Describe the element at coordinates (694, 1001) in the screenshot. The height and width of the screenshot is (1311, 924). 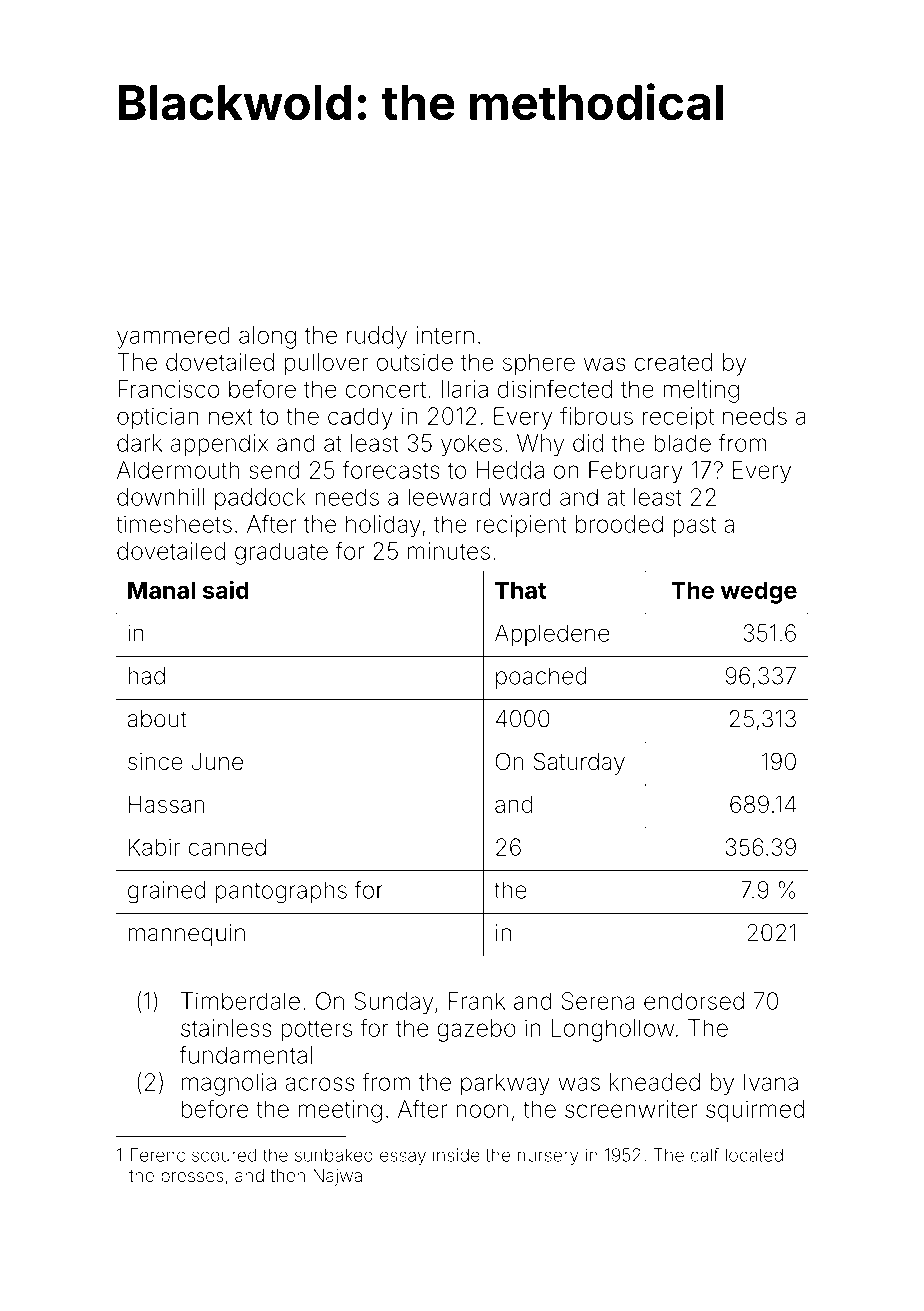
I see `endorsed` at that location.
